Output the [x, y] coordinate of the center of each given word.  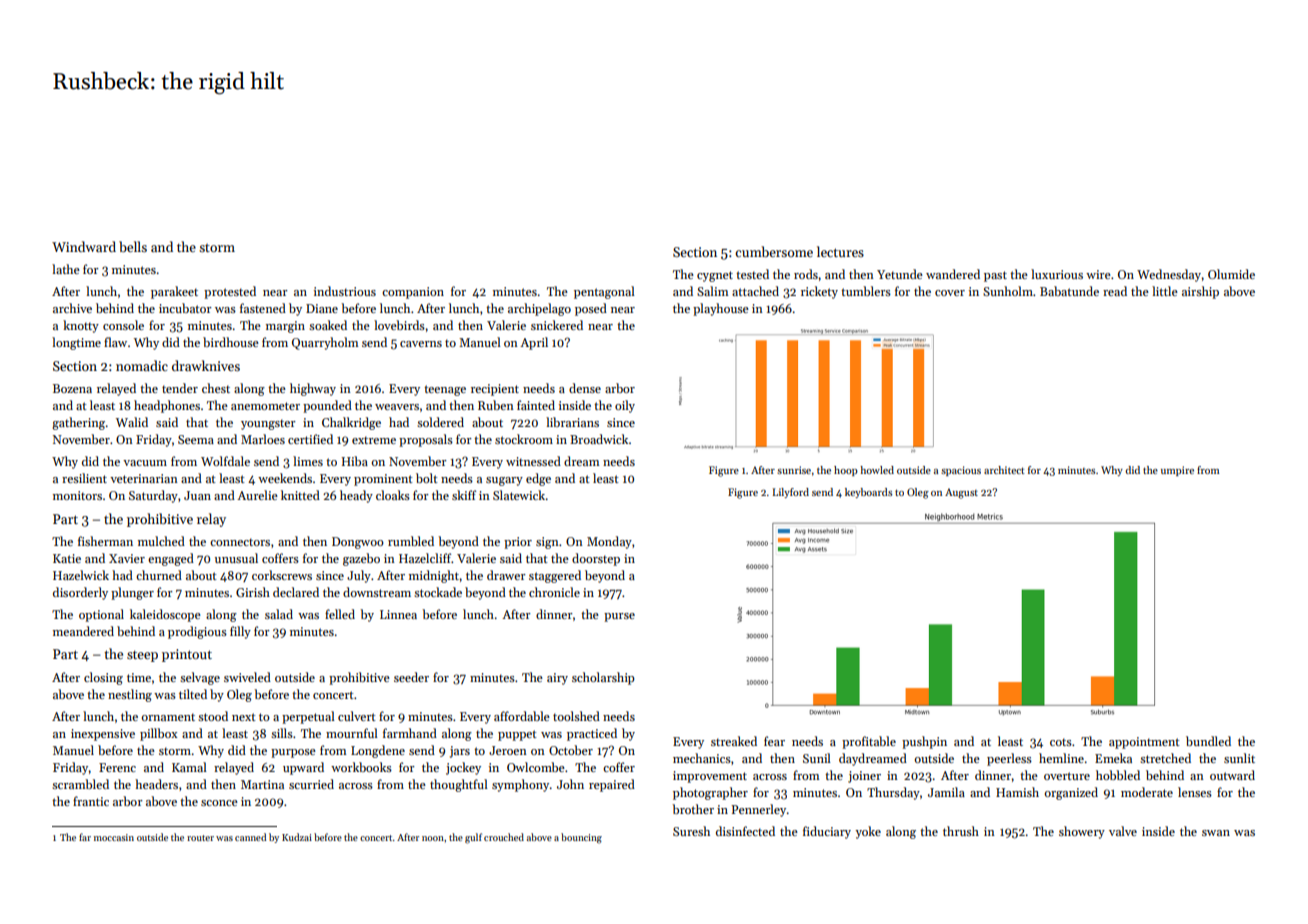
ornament [168, 717]
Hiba [355, 461]
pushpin [924, 742]
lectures [840, 251]
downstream [377, 592]
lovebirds [399, 325]
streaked [734, 741]
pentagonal [604, 292]
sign [547, 543]
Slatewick [519, 495]
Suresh [691, 831]
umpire [1177, 471]
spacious [961, 471]
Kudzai [297, 837]
